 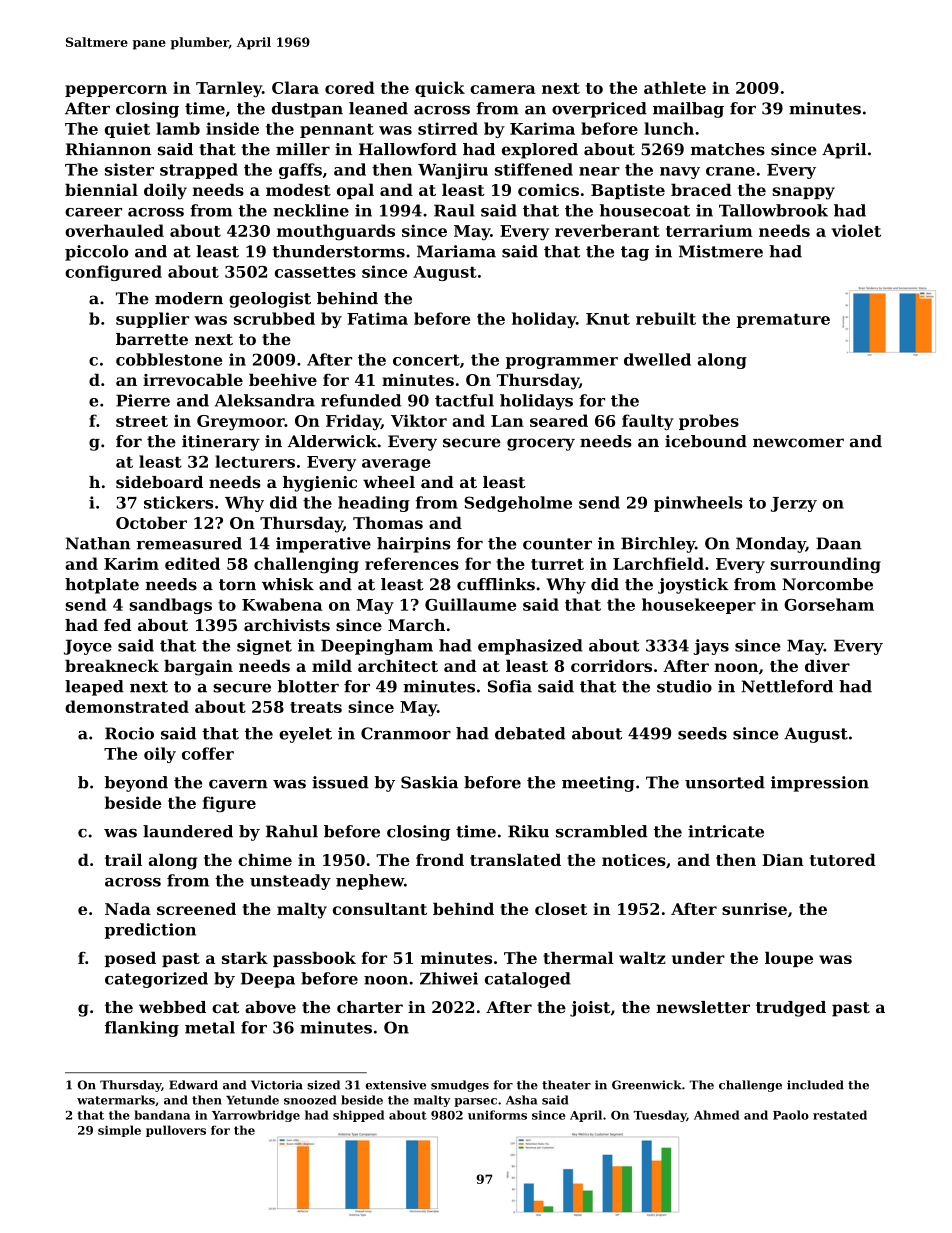 What do you see at coordinates (497, 1115) in the screenshot?
I see `uniforms` at bounding box center [497, 1115].
